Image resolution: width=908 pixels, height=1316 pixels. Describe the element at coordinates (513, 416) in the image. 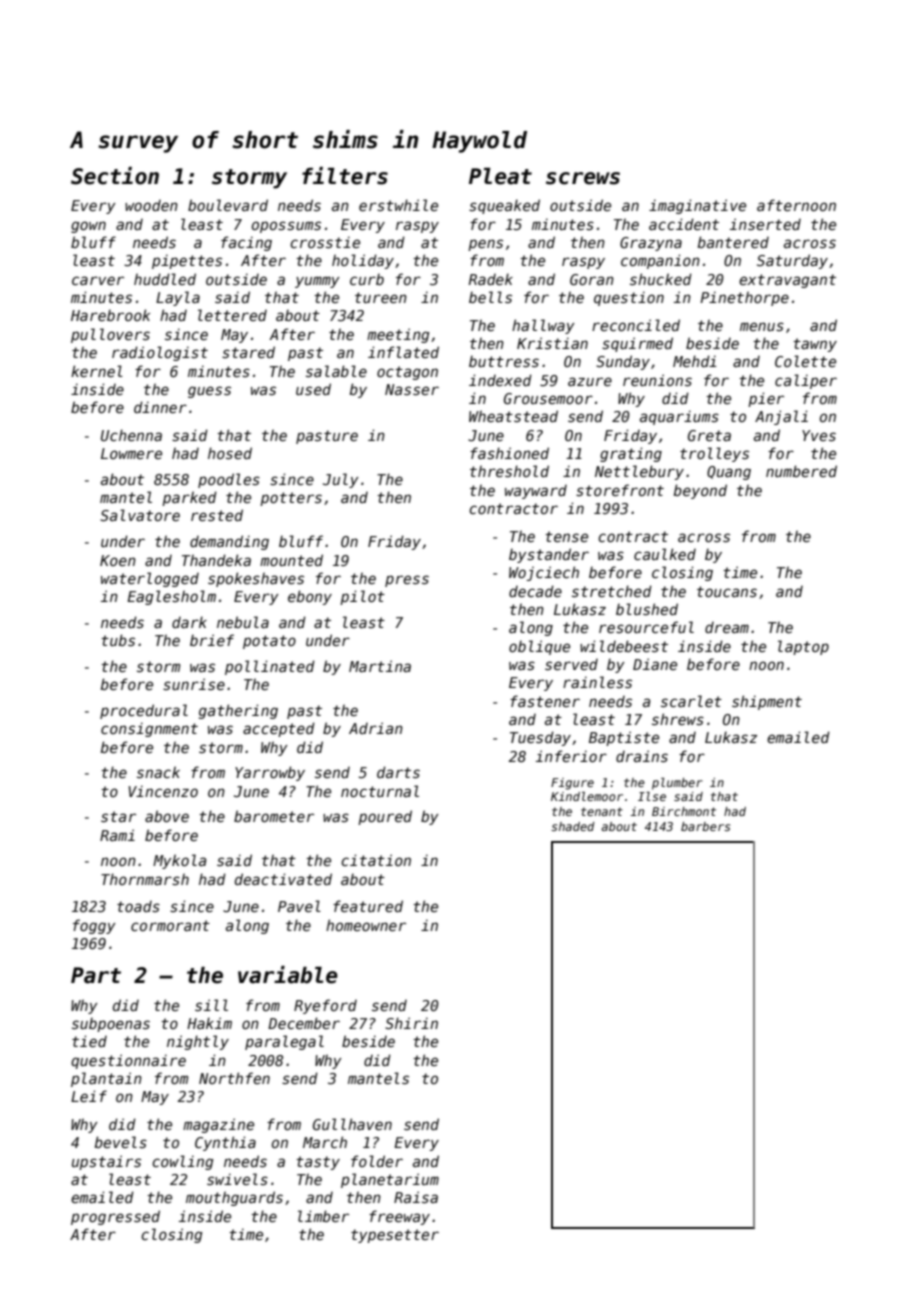

I see `Wheatstead` at that location.
